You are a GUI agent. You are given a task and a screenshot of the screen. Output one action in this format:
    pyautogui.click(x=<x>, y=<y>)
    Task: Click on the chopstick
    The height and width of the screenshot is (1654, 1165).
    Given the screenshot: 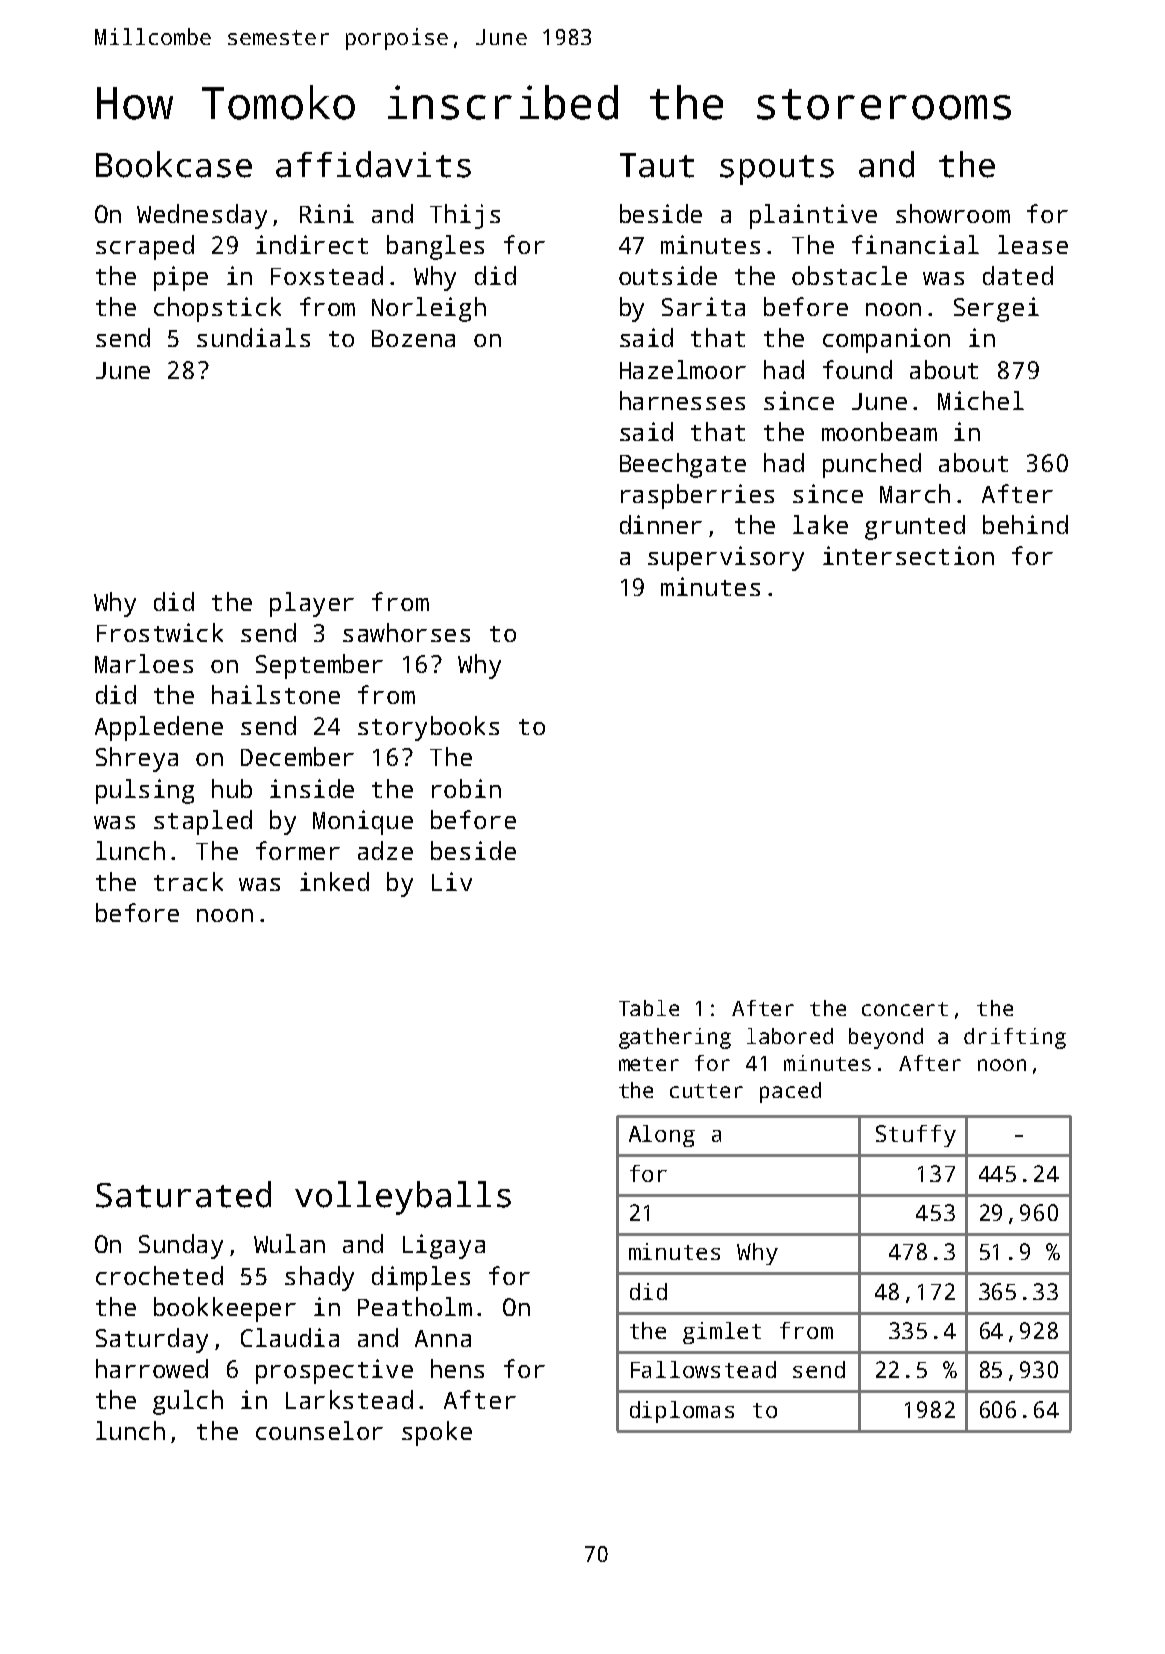 What is the action you would take?
    pyautogui.click(x=217, y=309)
